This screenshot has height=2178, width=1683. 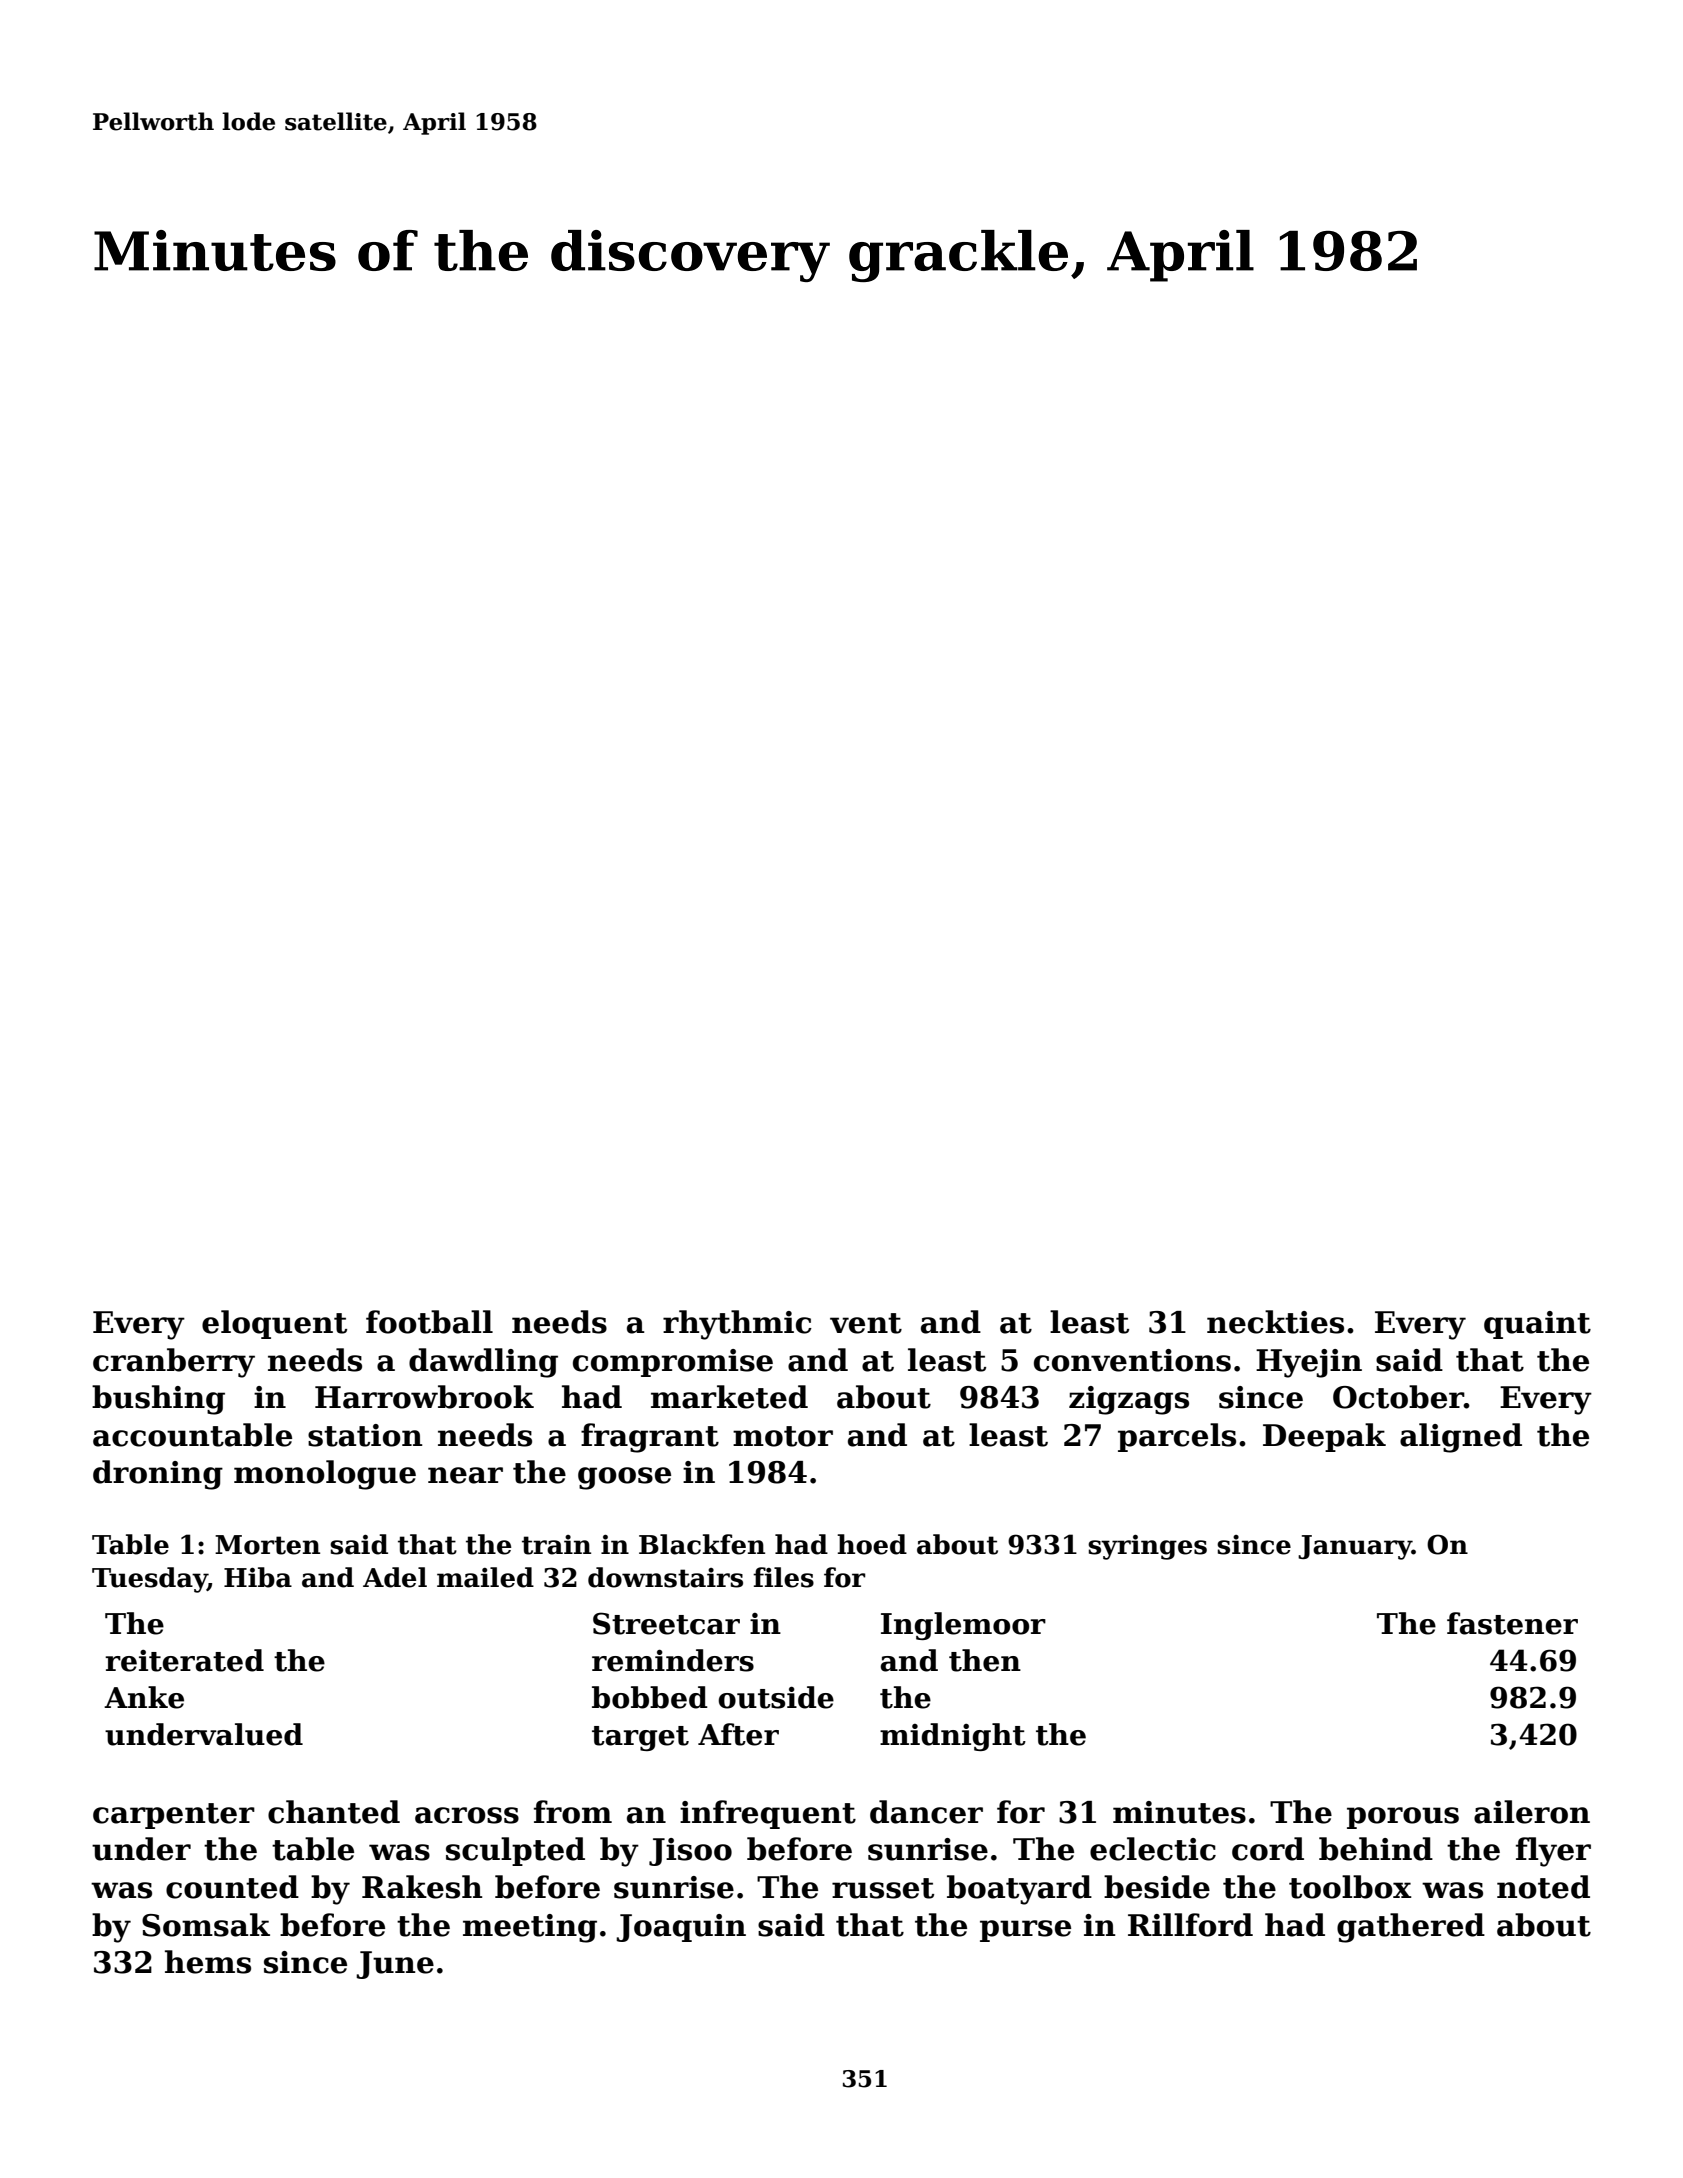 What do you see at coordinates (274, 1324) in the screenshot?
I see `eloquent` at bounding box center [274, 1324].
